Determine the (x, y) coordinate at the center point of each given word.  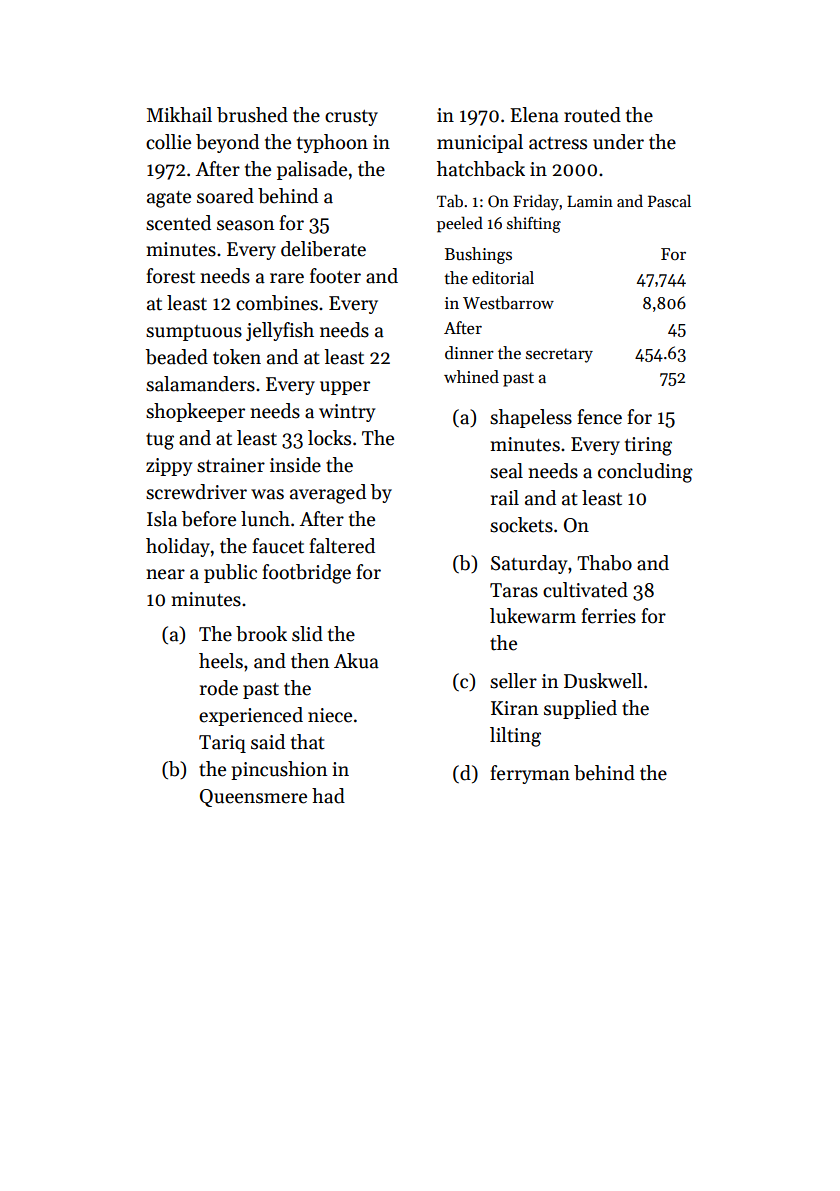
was (267, 494)
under (618, 142)
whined (471, 377)
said (268, 742)
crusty (351, 118)
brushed (252, 115)
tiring (648, 446)
